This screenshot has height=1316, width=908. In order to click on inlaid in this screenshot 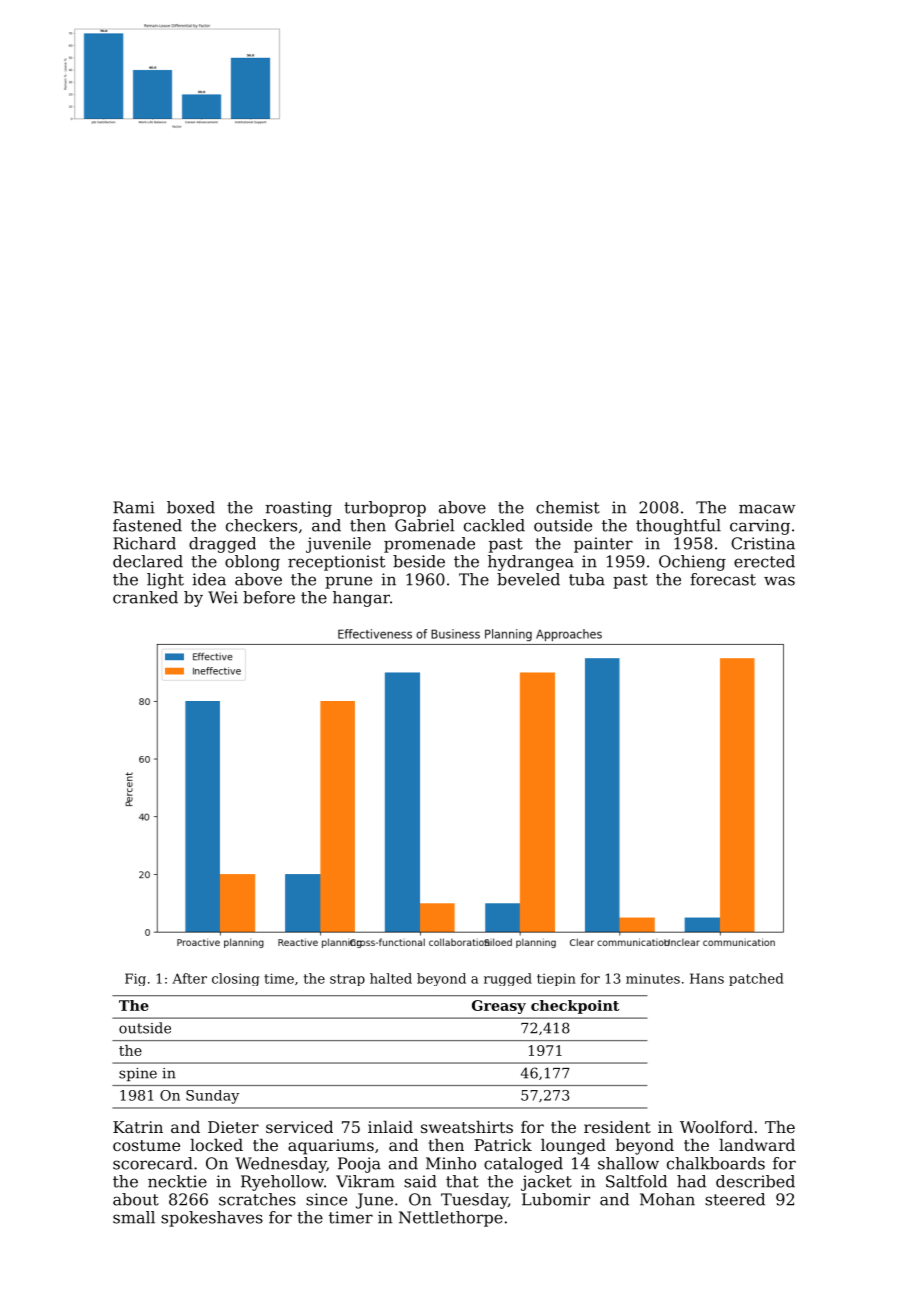, I will do `click(390, 1127)`.
